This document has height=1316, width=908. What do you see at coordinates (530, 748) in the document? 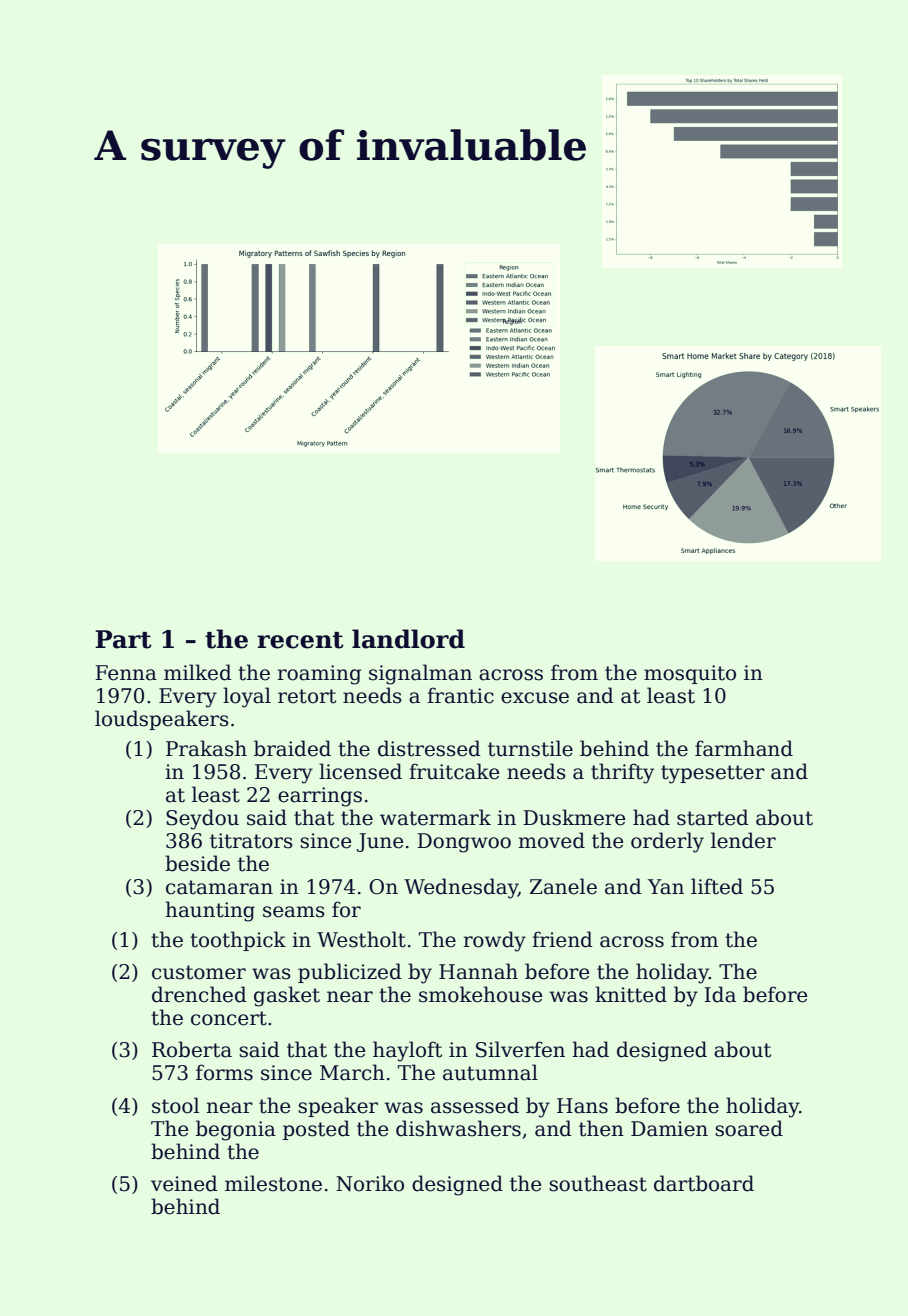
I see `turnstile` at bounding box center [530, 748].
